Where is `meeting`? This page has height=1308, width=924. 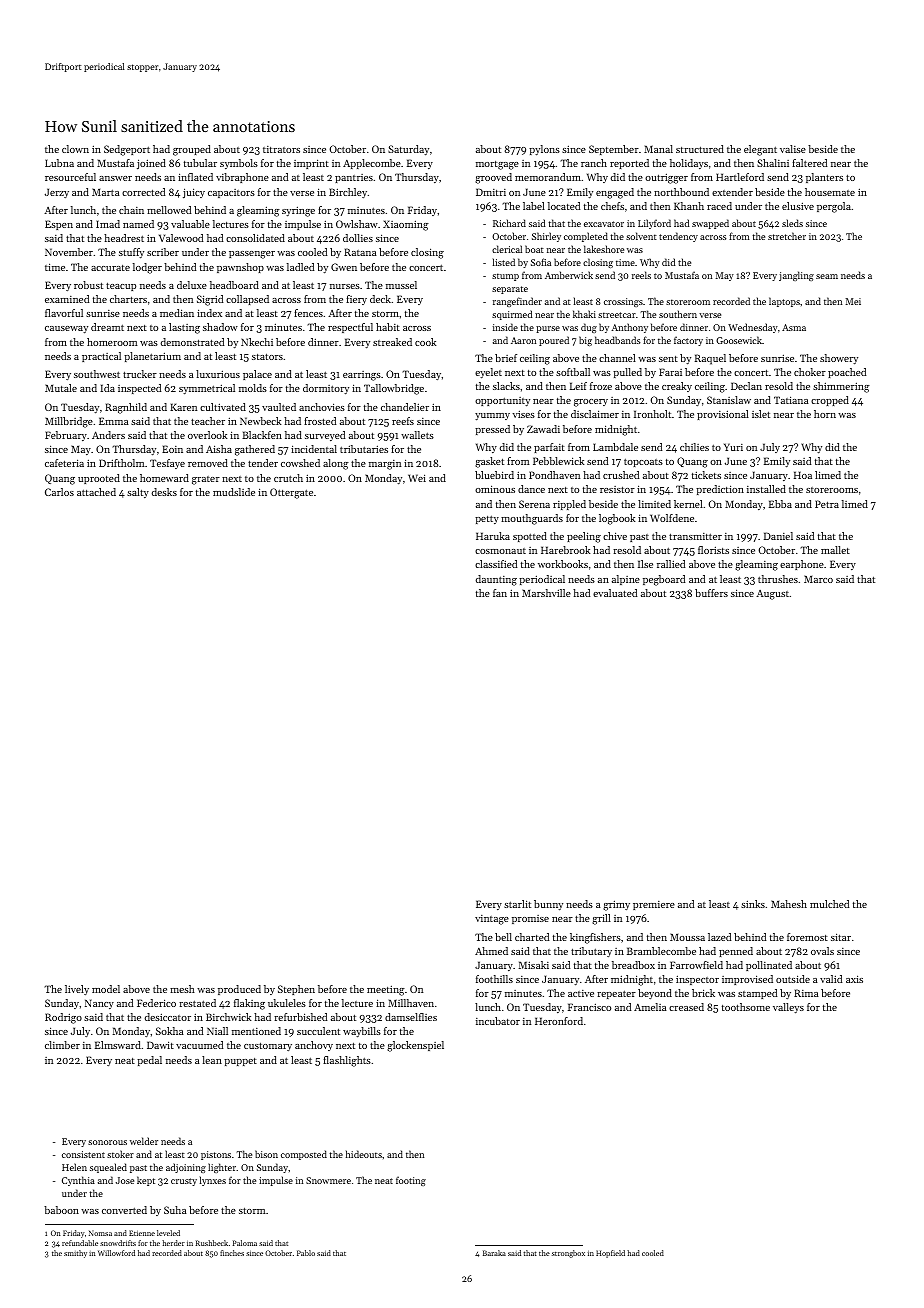 meeting is located at coordinates (386, 990).
